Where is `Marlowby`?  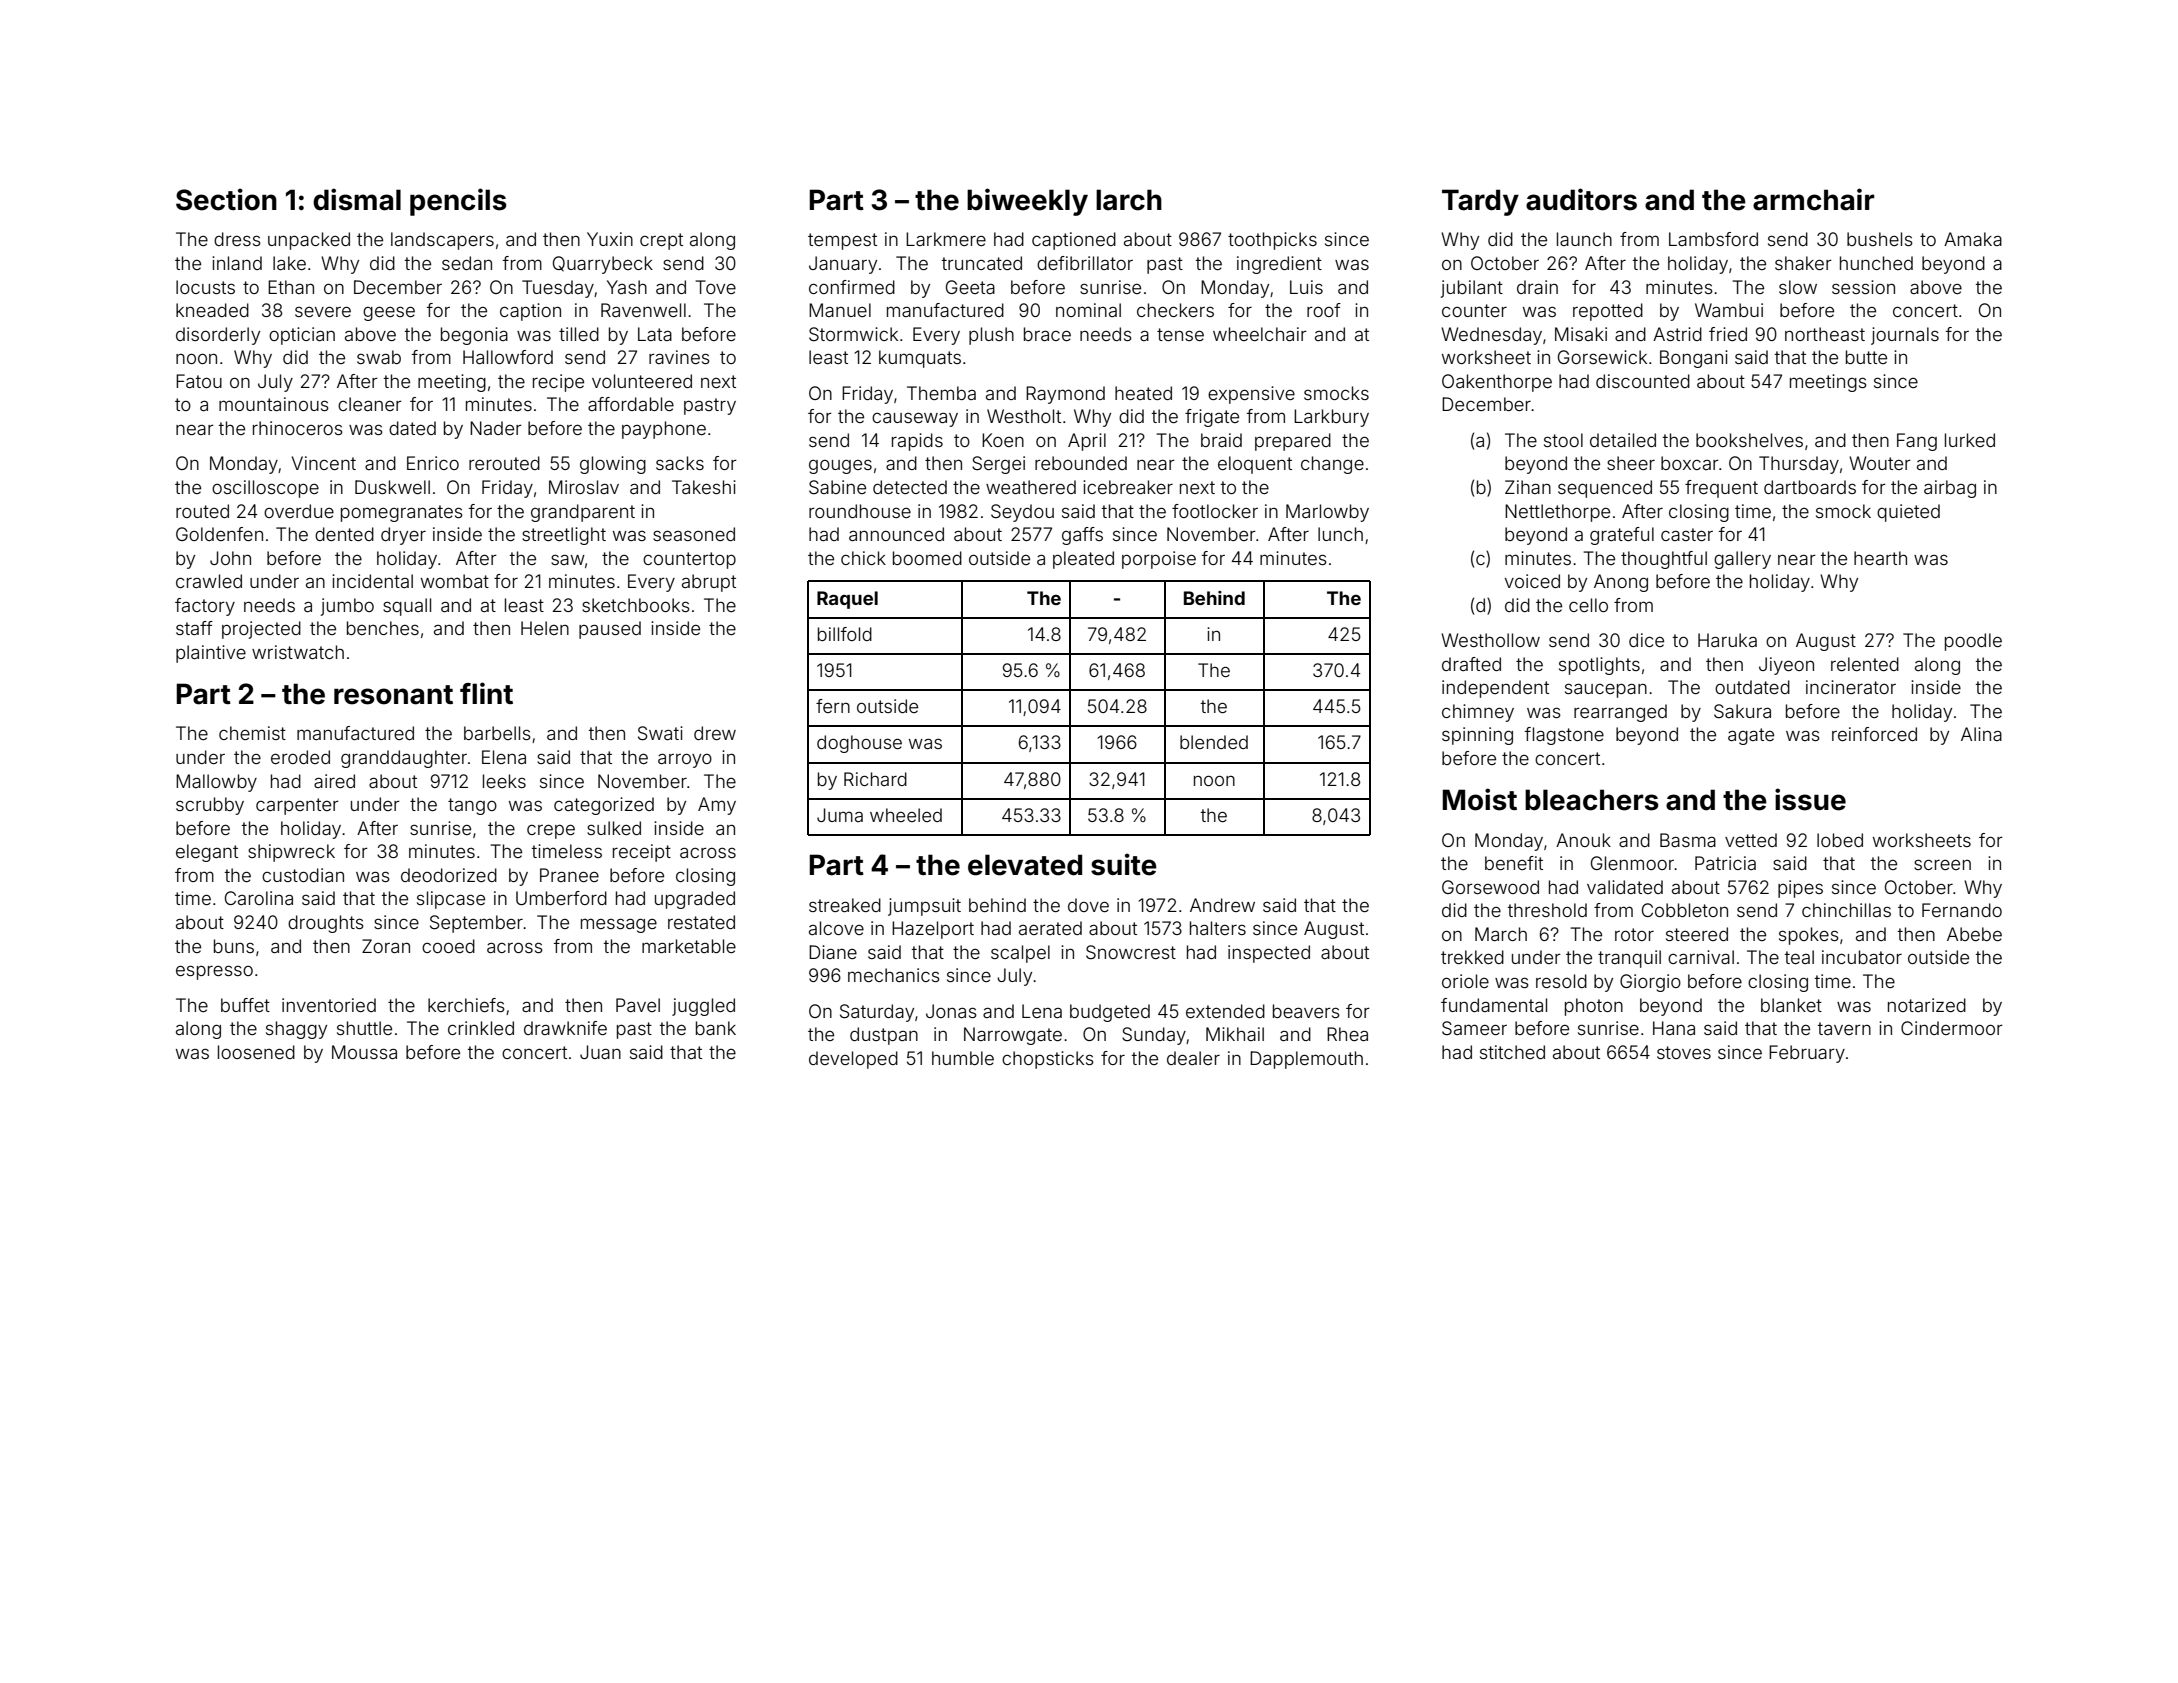
Marlowby is located at coordinates (1327, 513).
